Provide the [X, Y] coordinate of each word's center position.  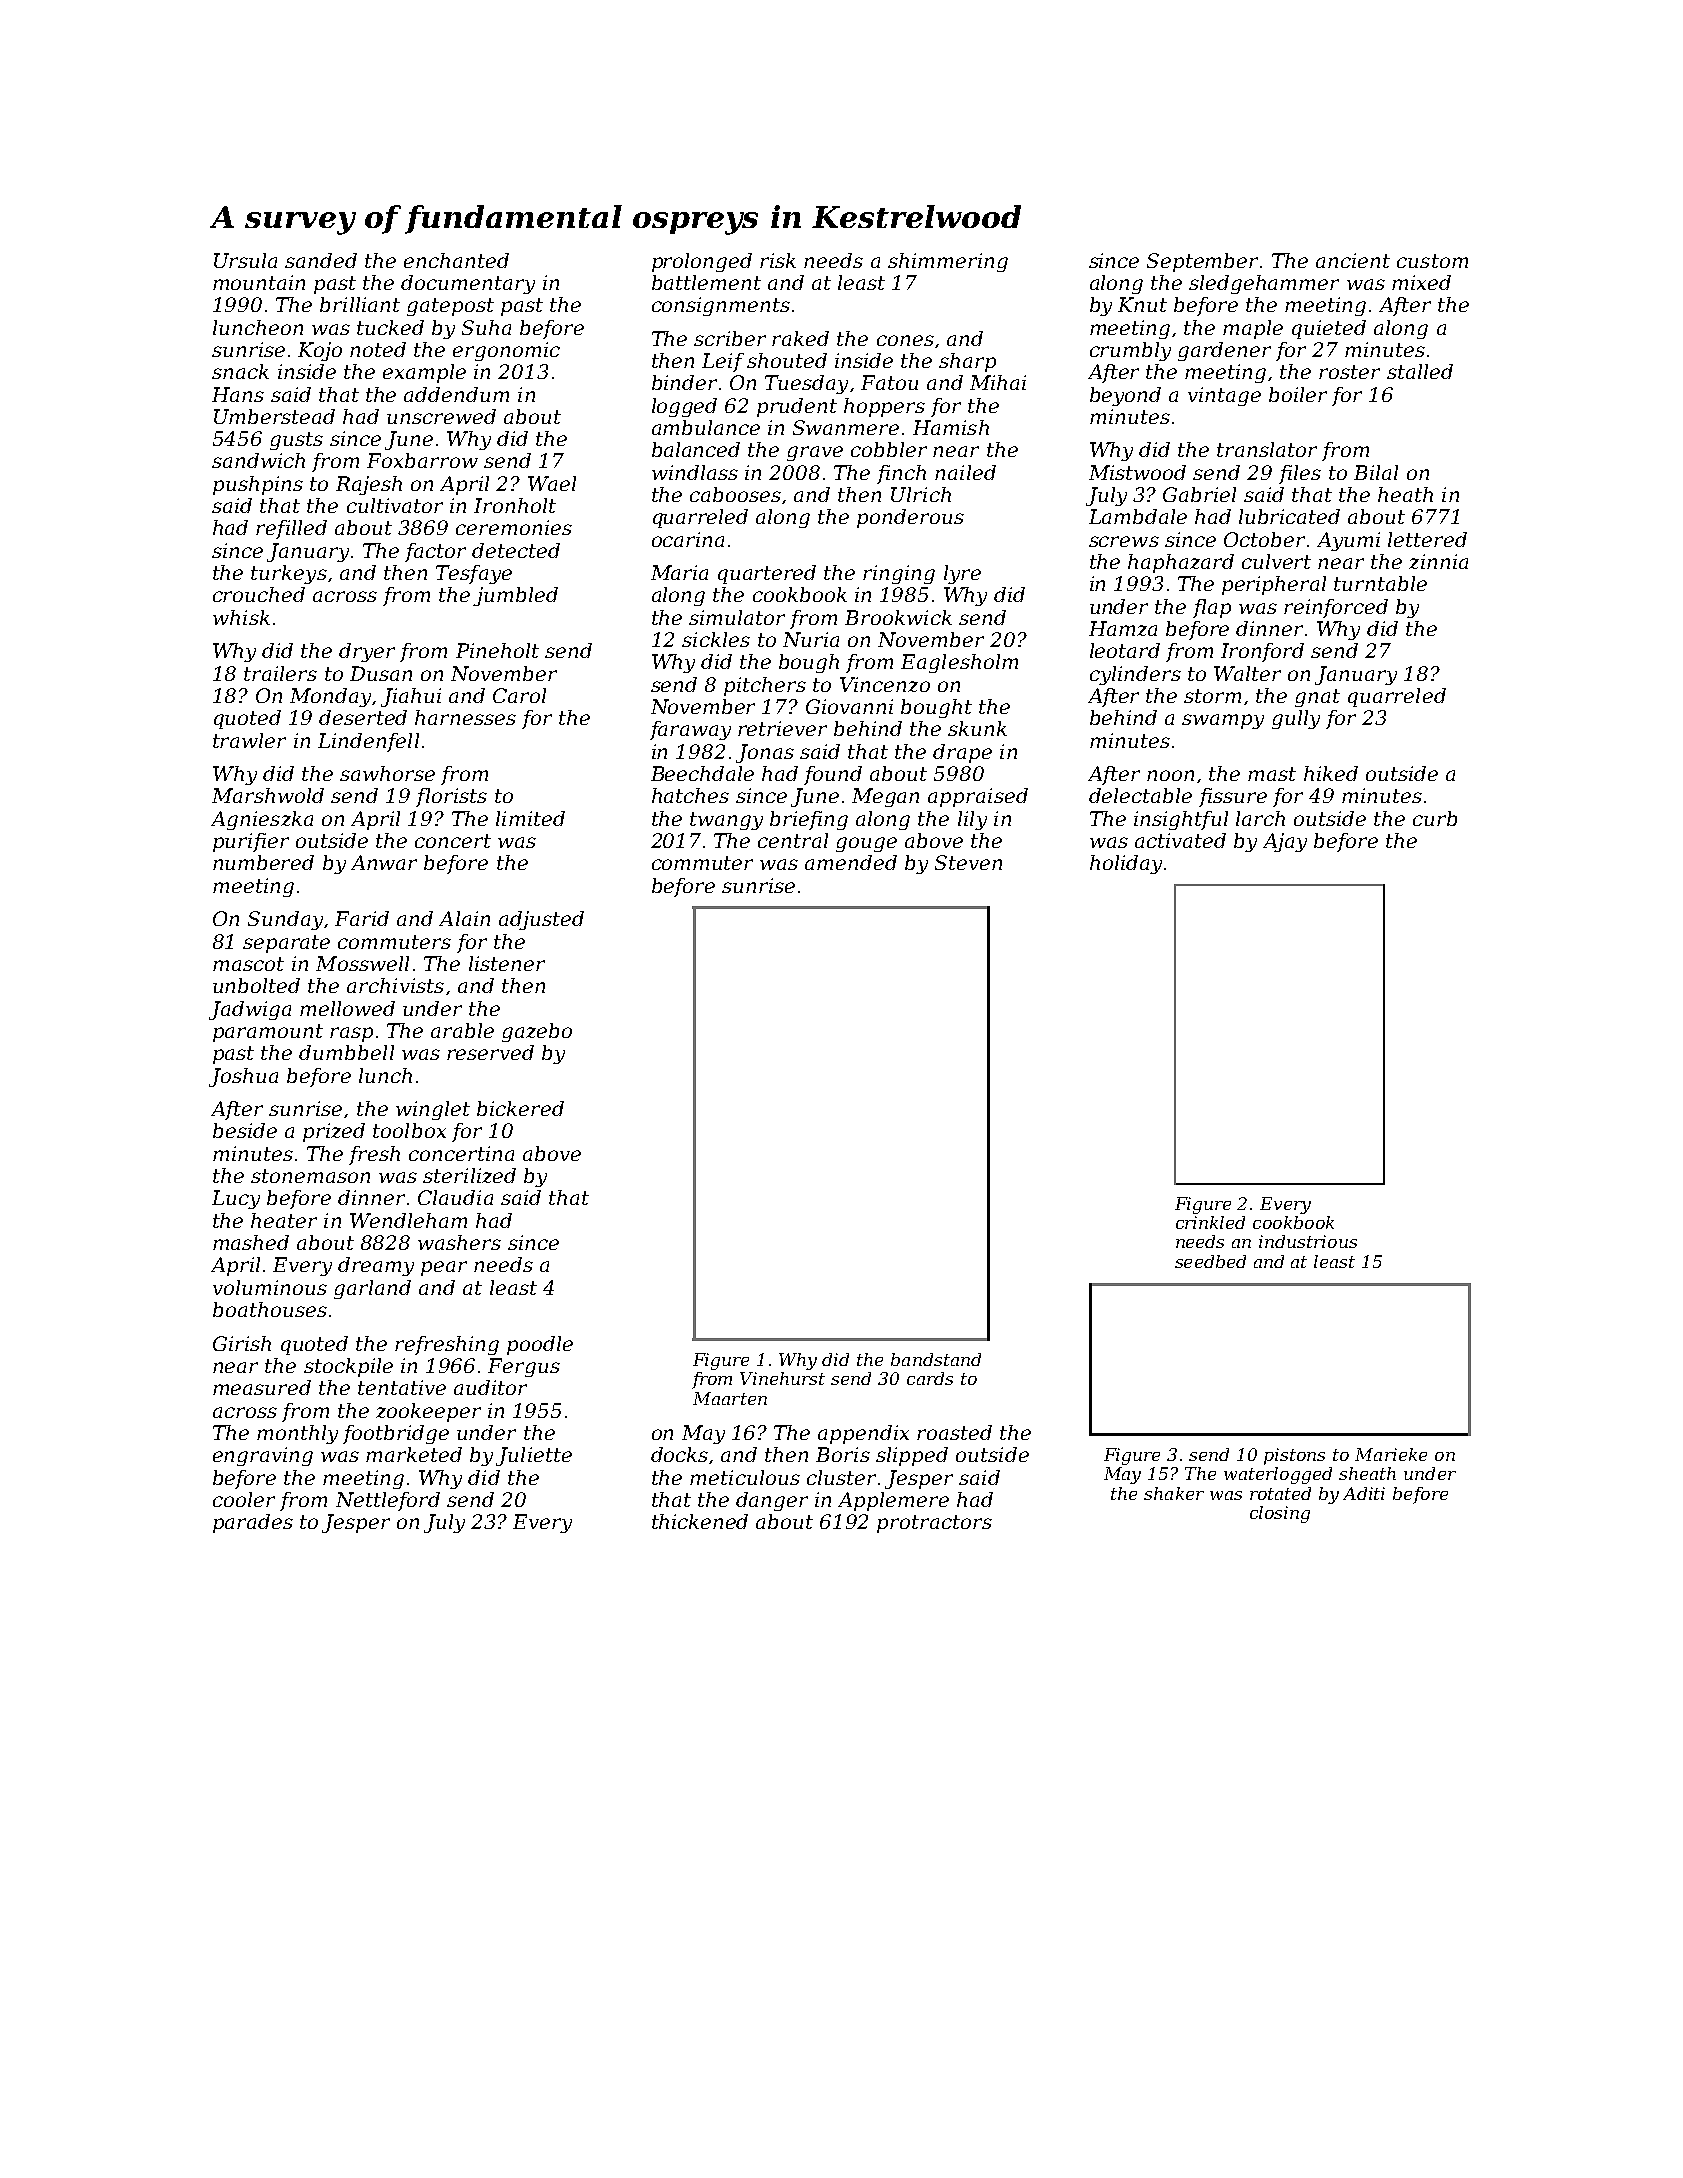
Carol [519, 695]
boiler [1298, 394]
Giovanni [849, 706]
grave [815, 453]
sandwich [258, 460]
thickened [700, 1521]
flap [1212, 608]
